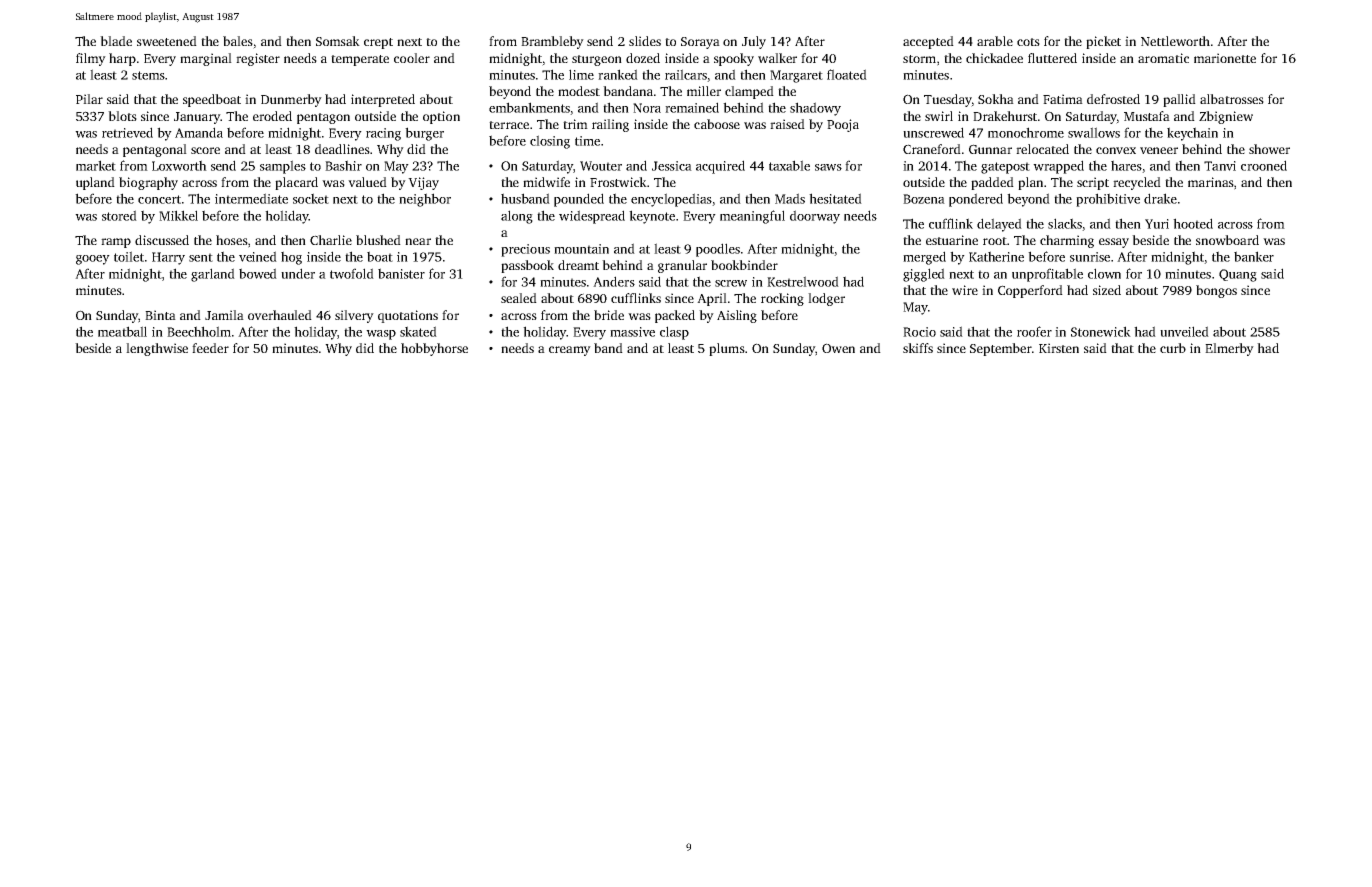  Describe the element at coordinates (258, 59) in the screenshot. I see `register` at that location.
